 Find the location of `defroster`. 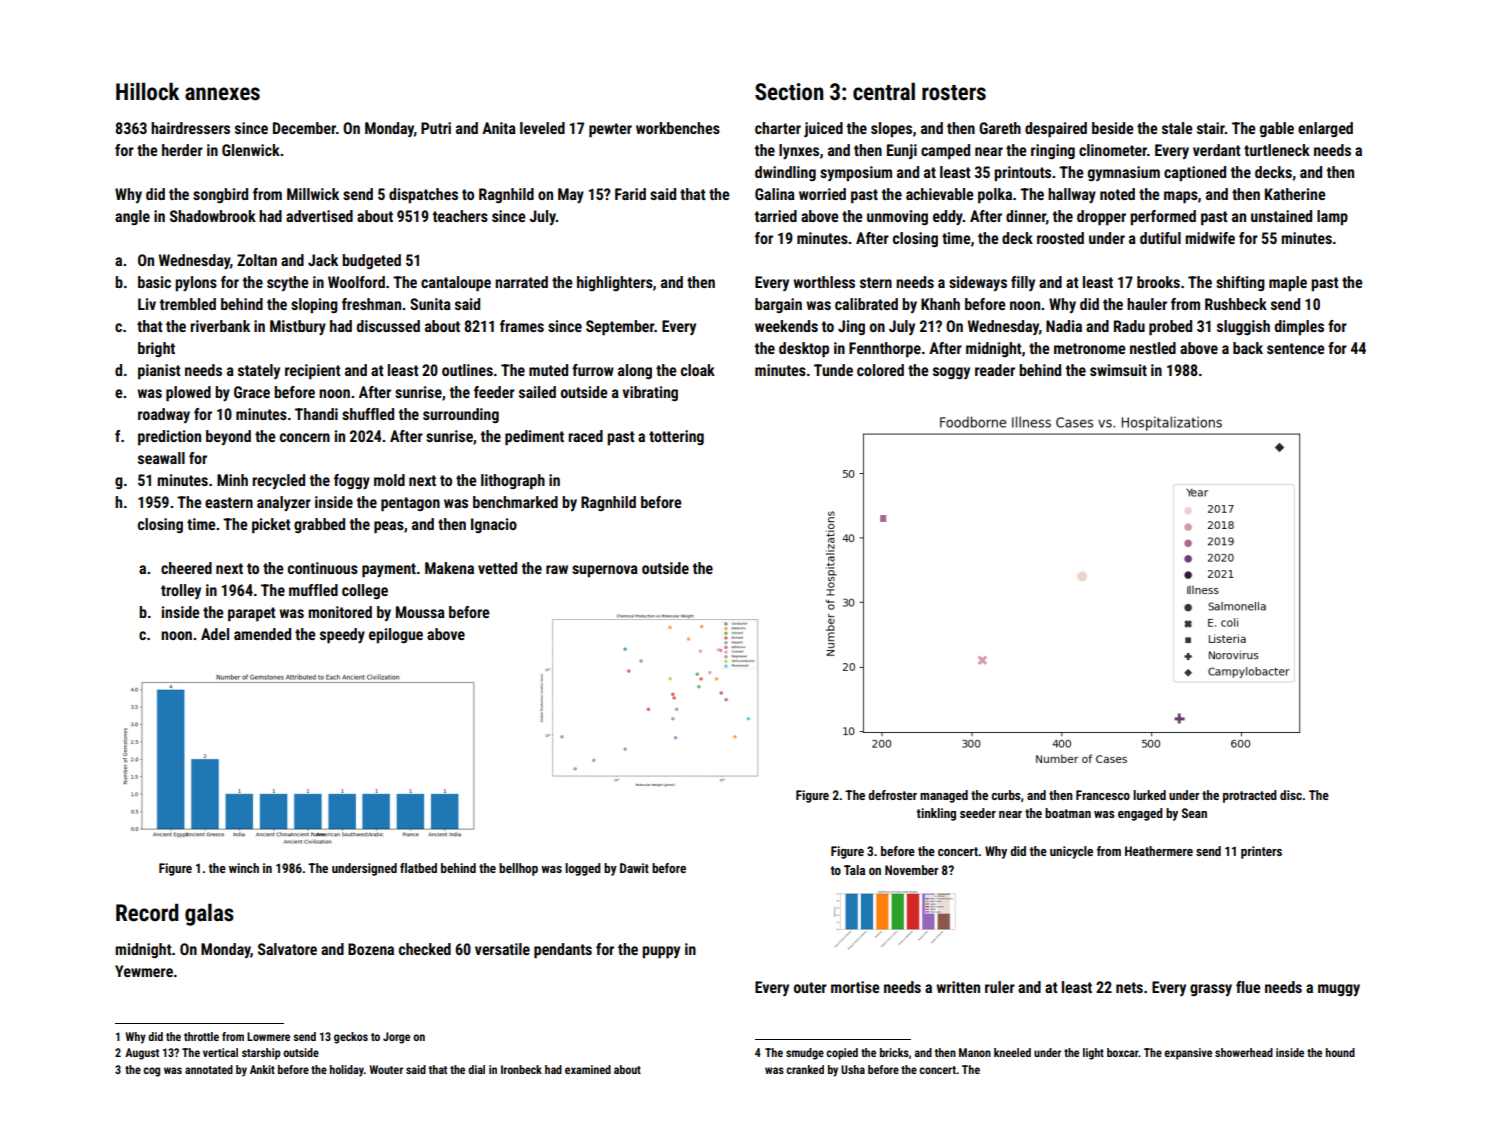

defroster is located at coordinates (892, 795).
